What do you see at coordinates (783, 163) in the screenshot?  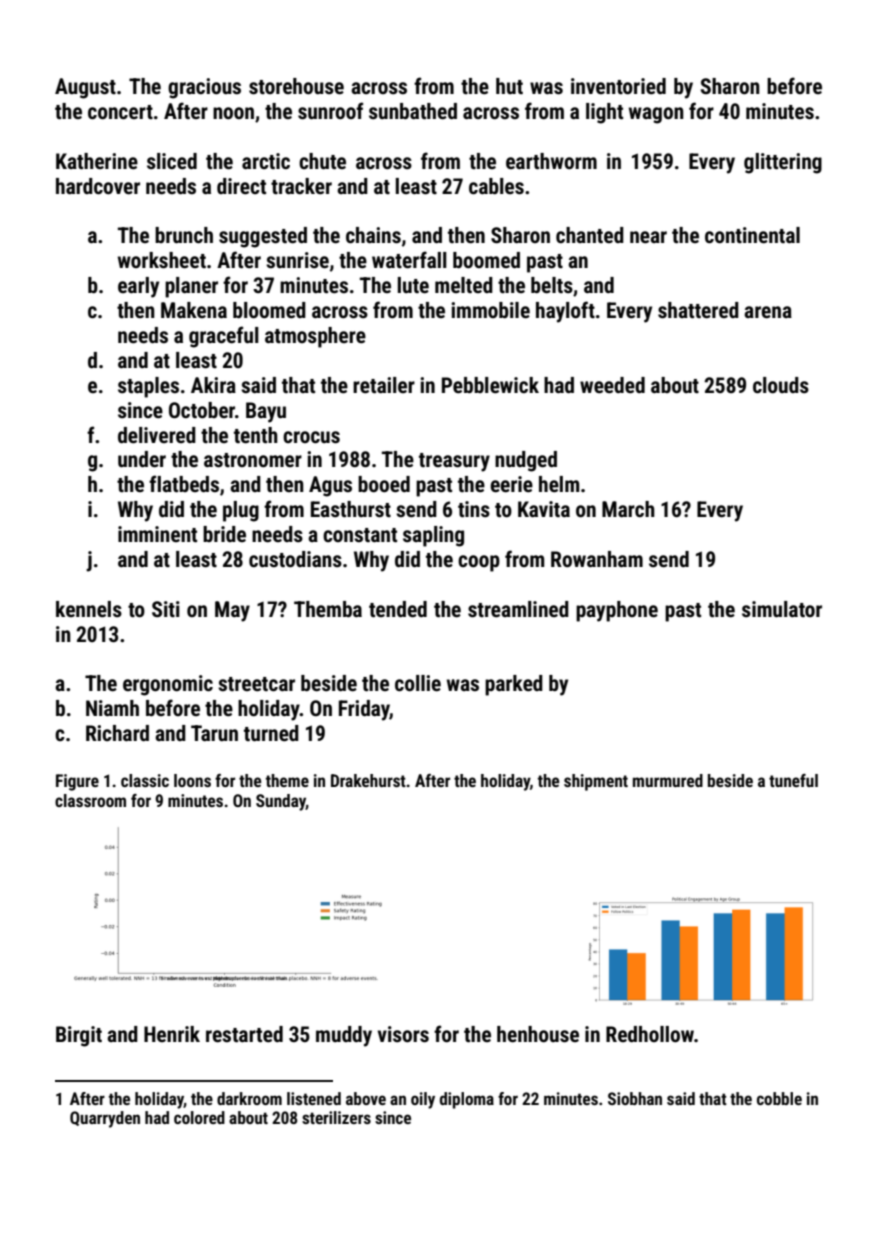 I see `glittering` at bounding box center [783, 163].
